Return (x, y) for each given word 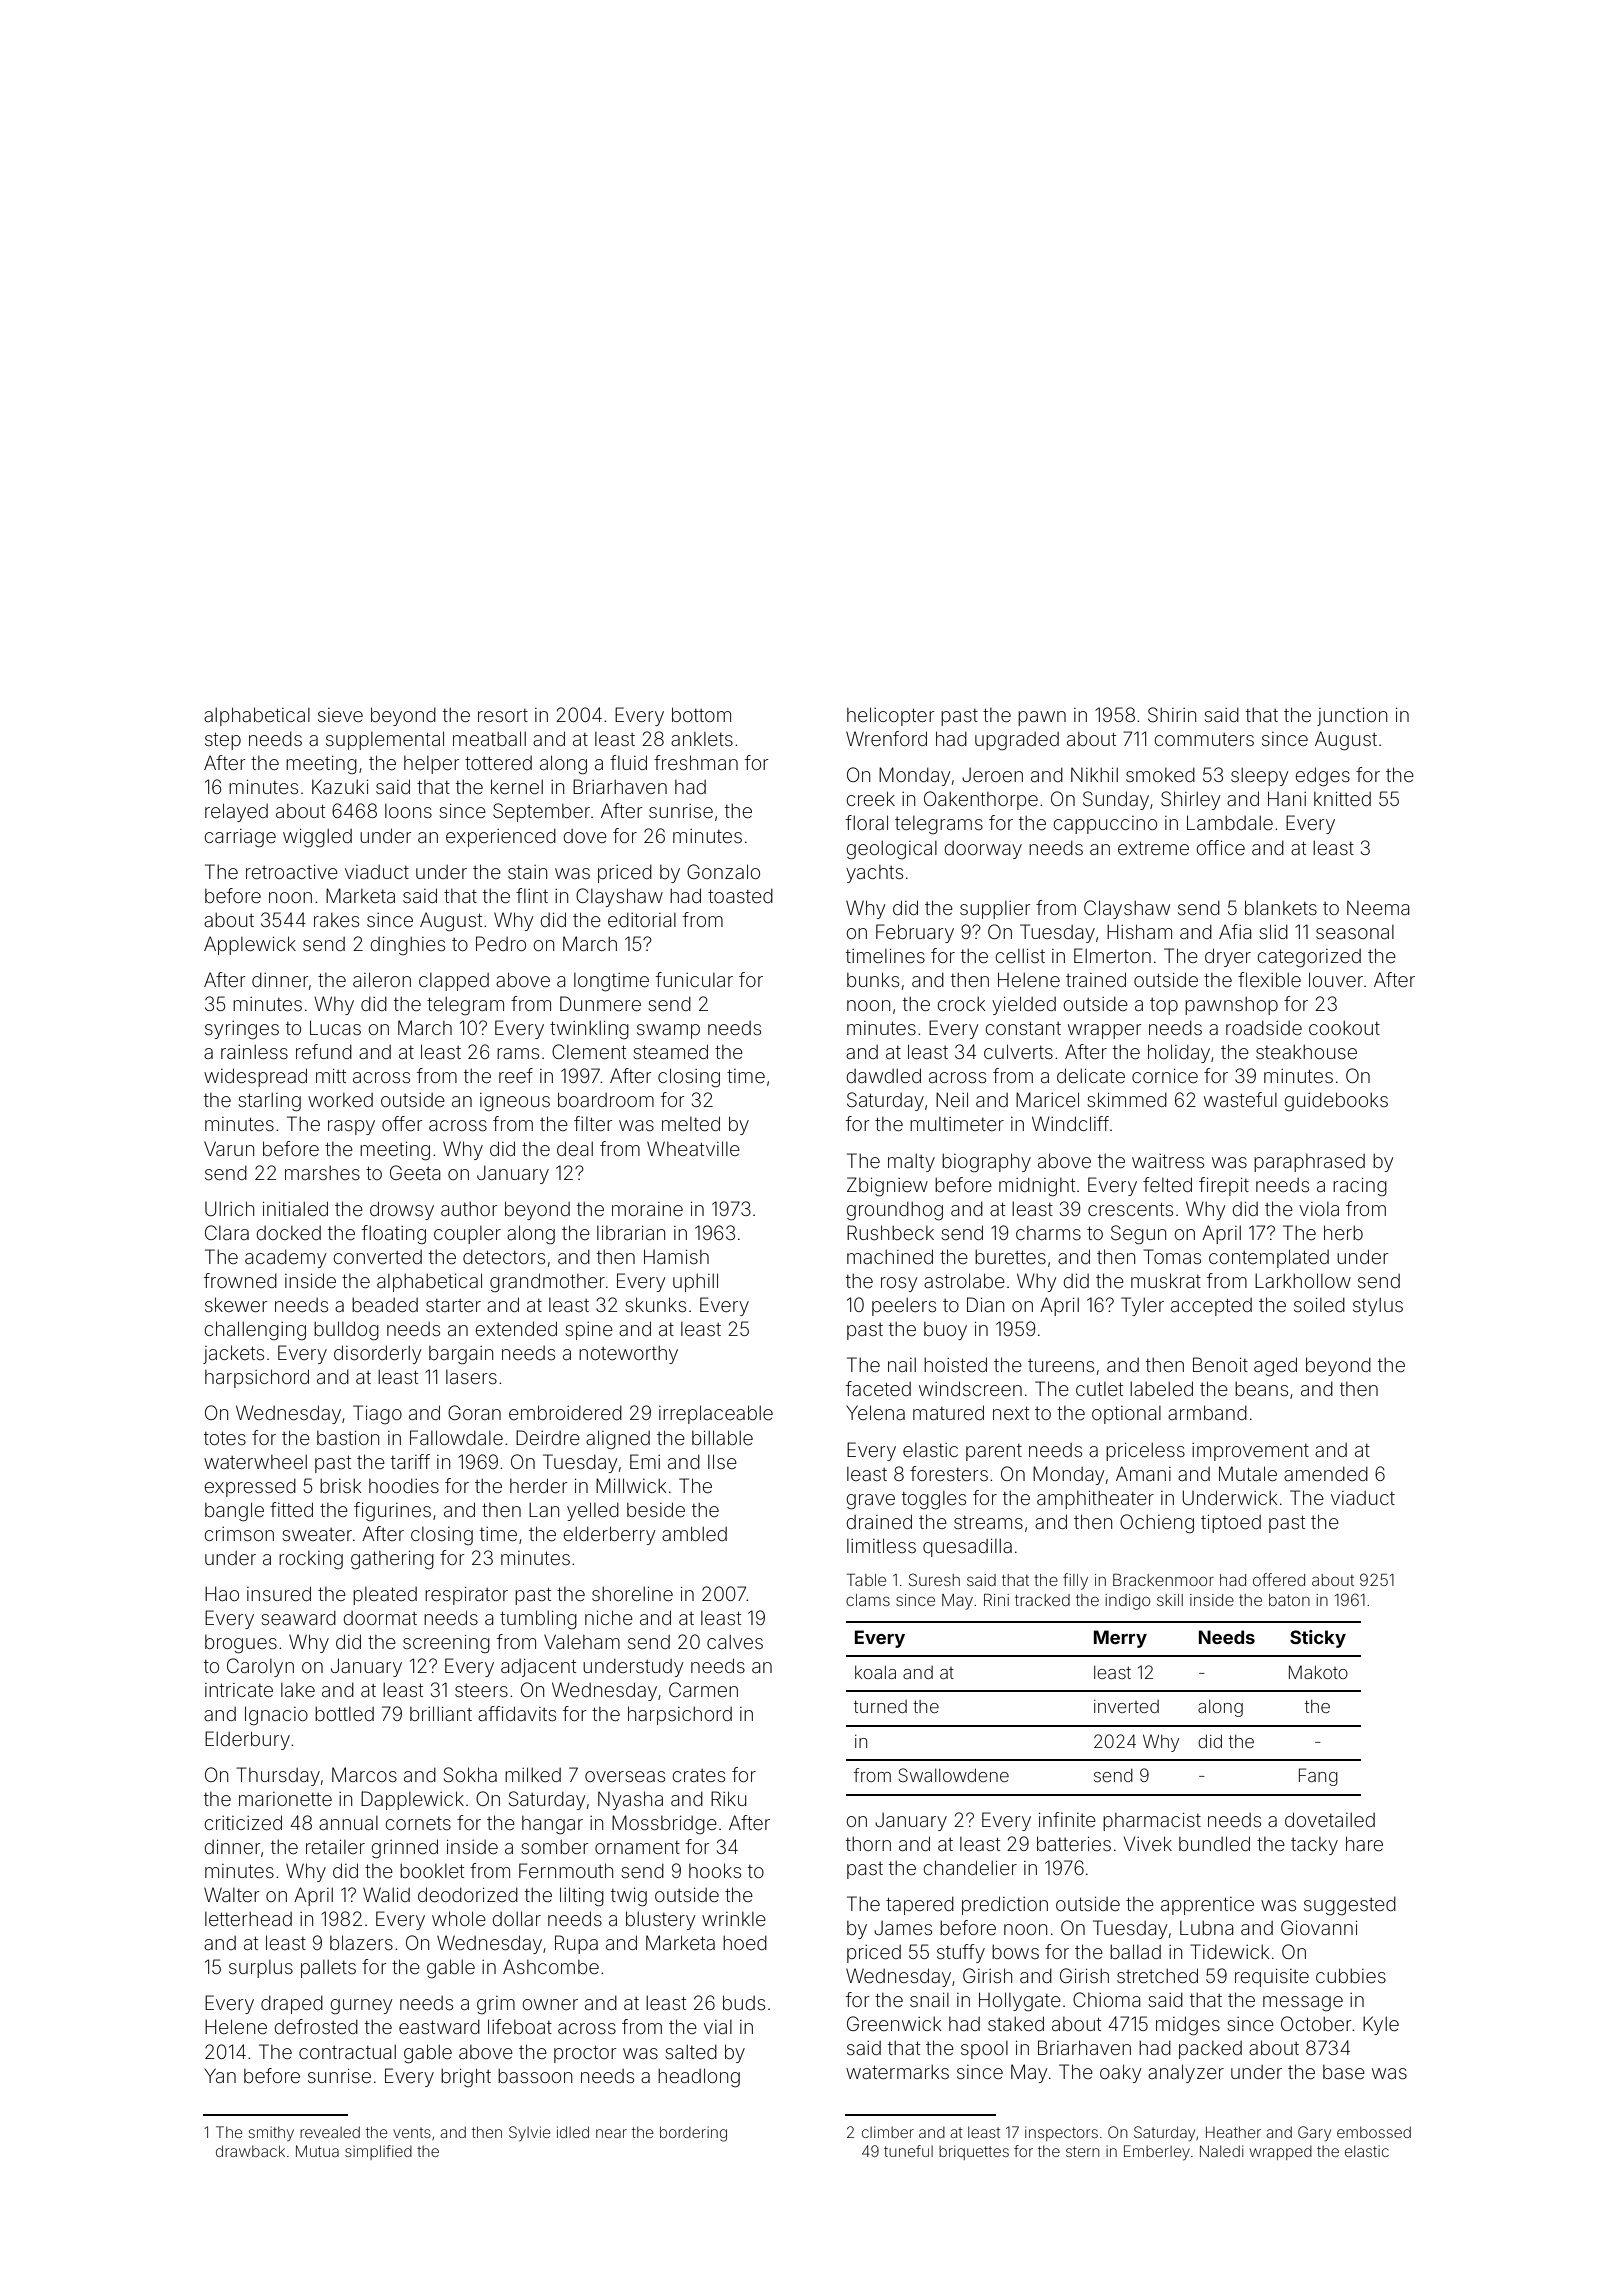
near (611, 2133)
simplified (378, 2152)
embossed (1374, 2132)
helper (432, 765)
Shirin (1172, 714)
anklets (702, 739)
